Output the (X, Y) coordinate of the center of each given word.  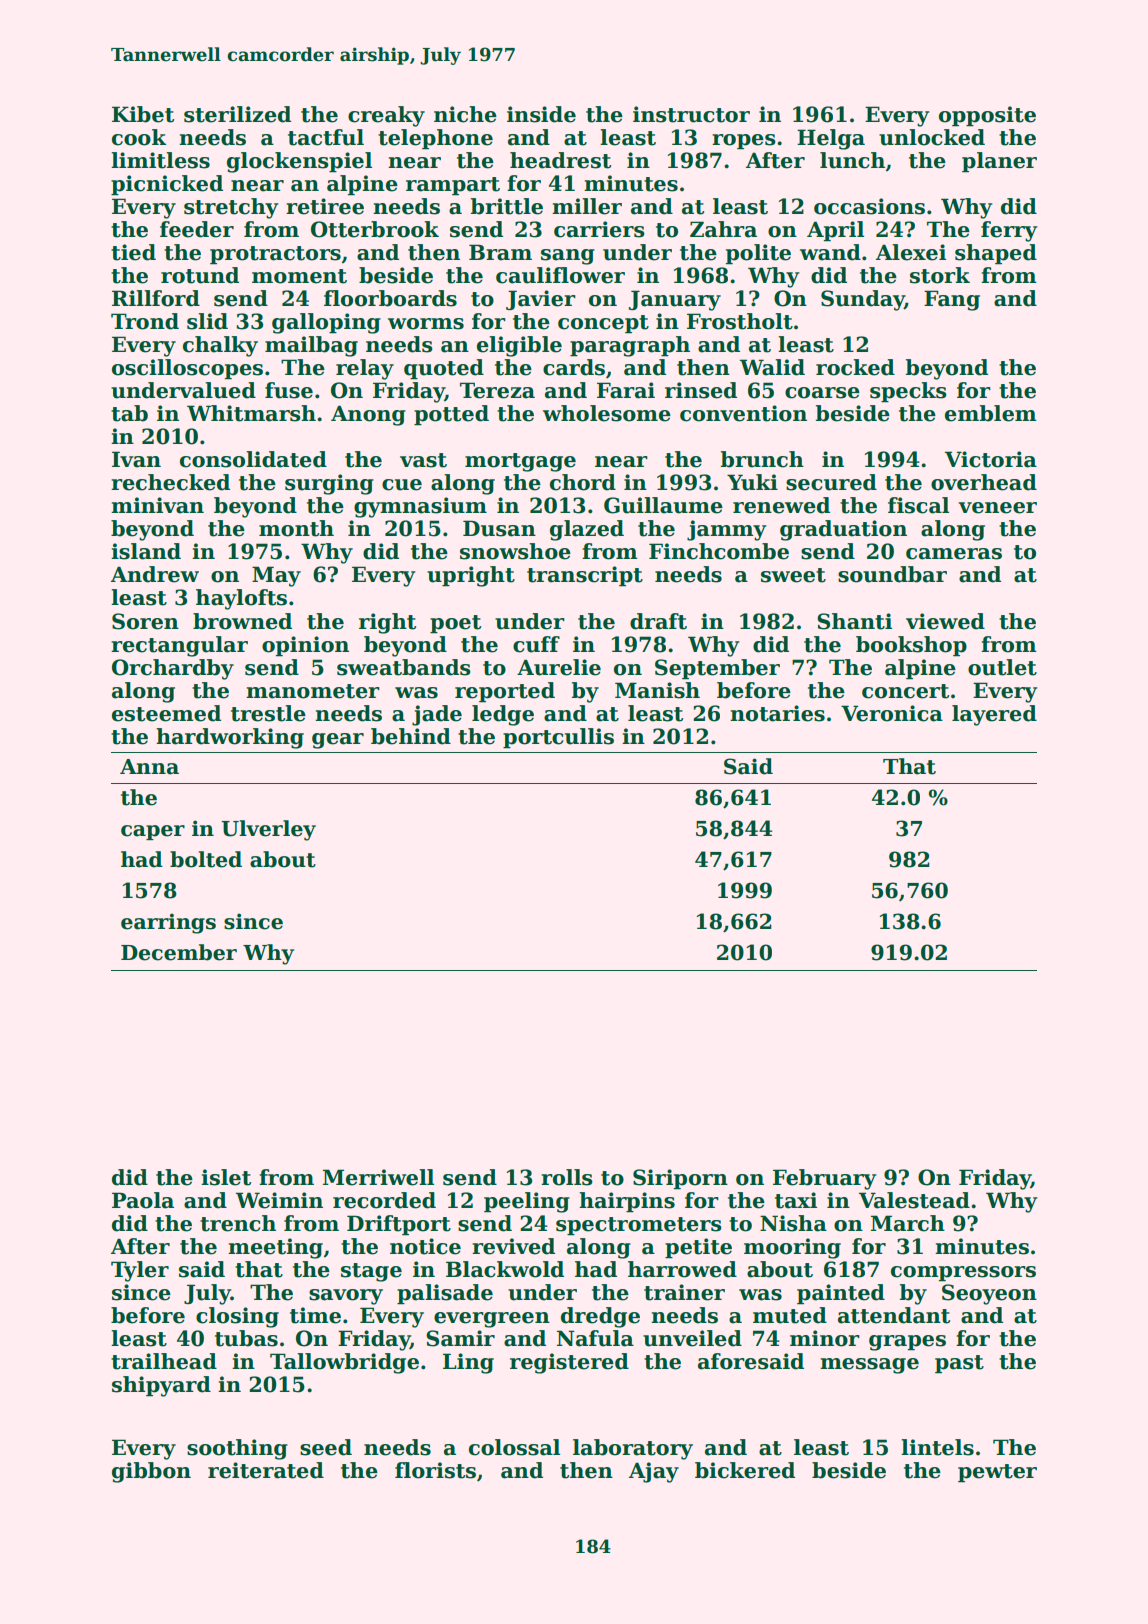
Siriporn (680, 1179)
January (675, 300)
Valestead (914, 1200)
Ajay (654, 1472)
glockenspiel (299, 162)
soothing (237, 1449)
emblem (991, 413)
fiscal (918, 505)
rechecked (170, 482)
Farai (626, 390)
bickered (745, 1470)
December (179, 952)
